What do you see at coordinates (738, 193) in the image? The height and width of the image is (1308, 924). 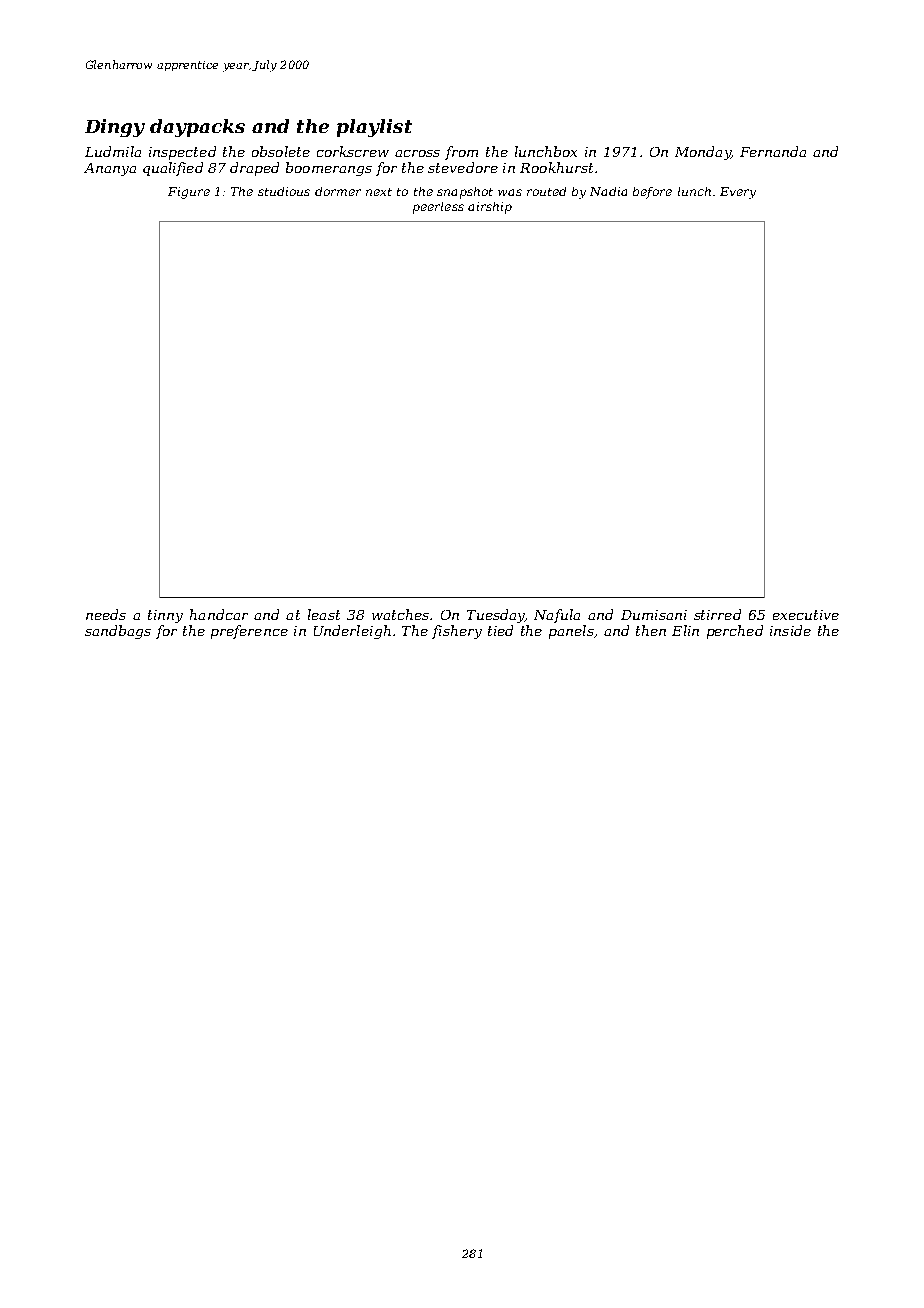 I see `Every` at bounding box center [738, 193].
